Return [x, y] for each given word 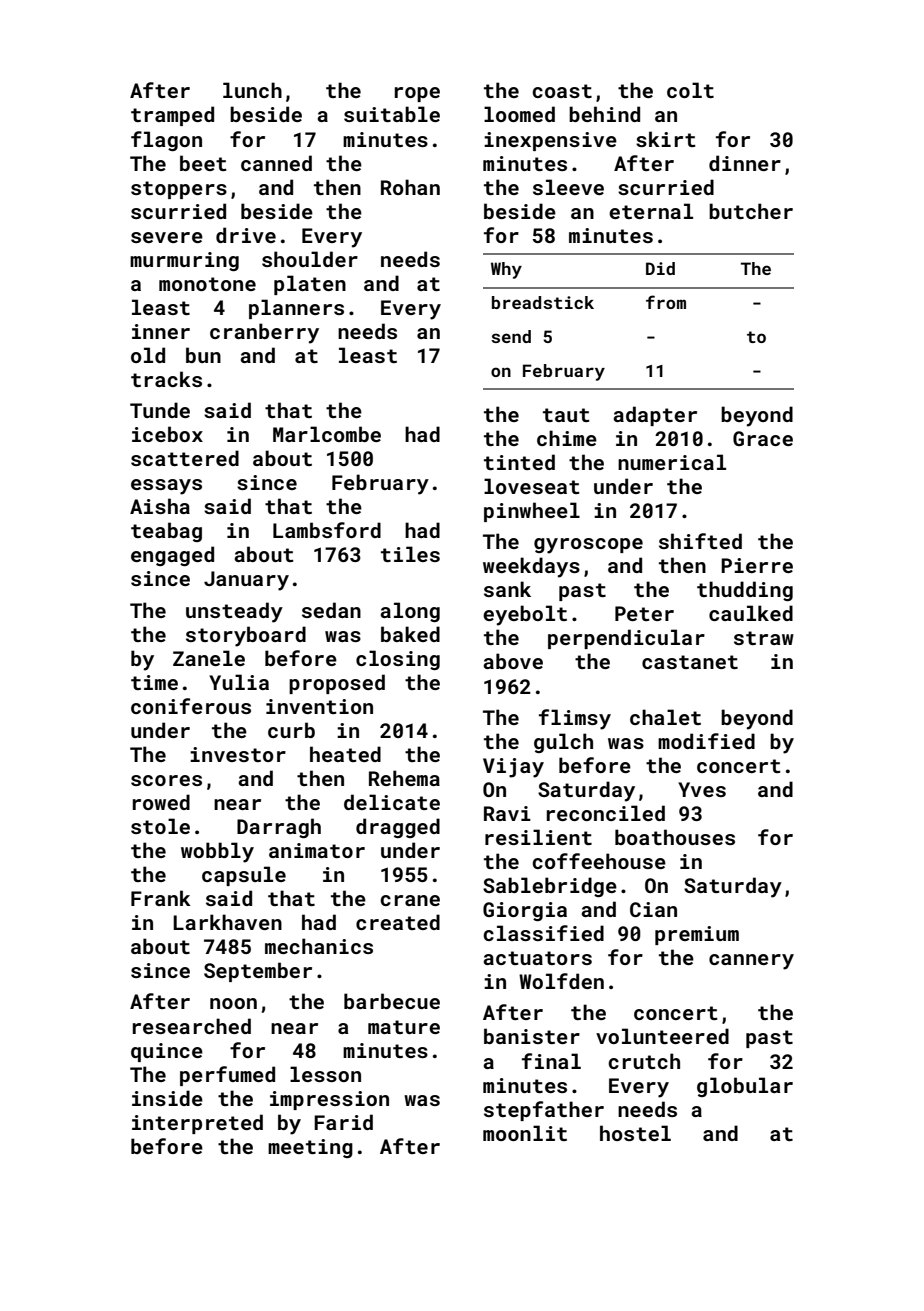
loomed [519, 114]
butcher [751, 211]
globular [745, 1087]
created [398, 922]
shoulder [310, 259]
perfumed [227, 1076]
